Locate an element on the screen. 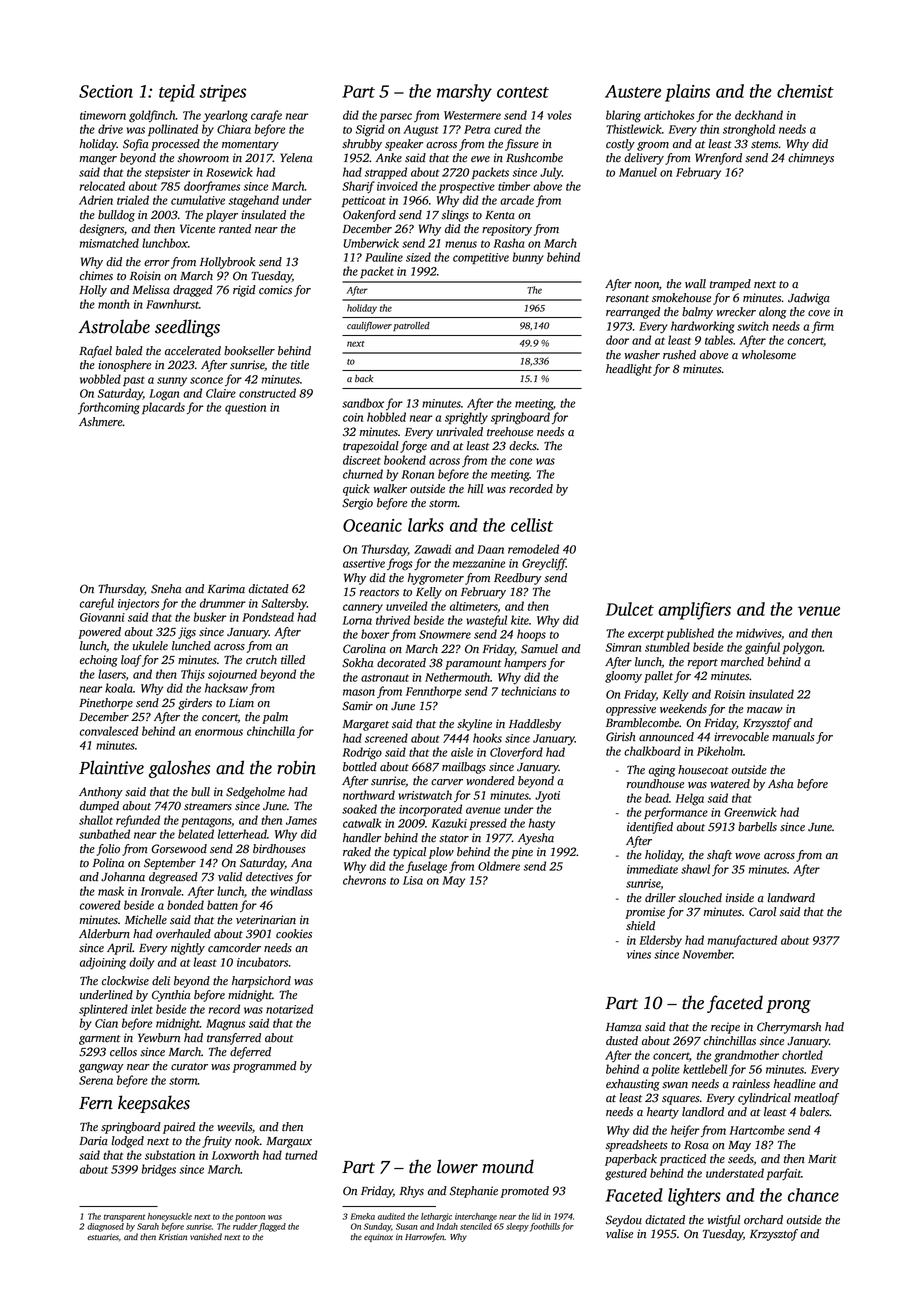  estuaries is located at coordinates (103, 1237).
